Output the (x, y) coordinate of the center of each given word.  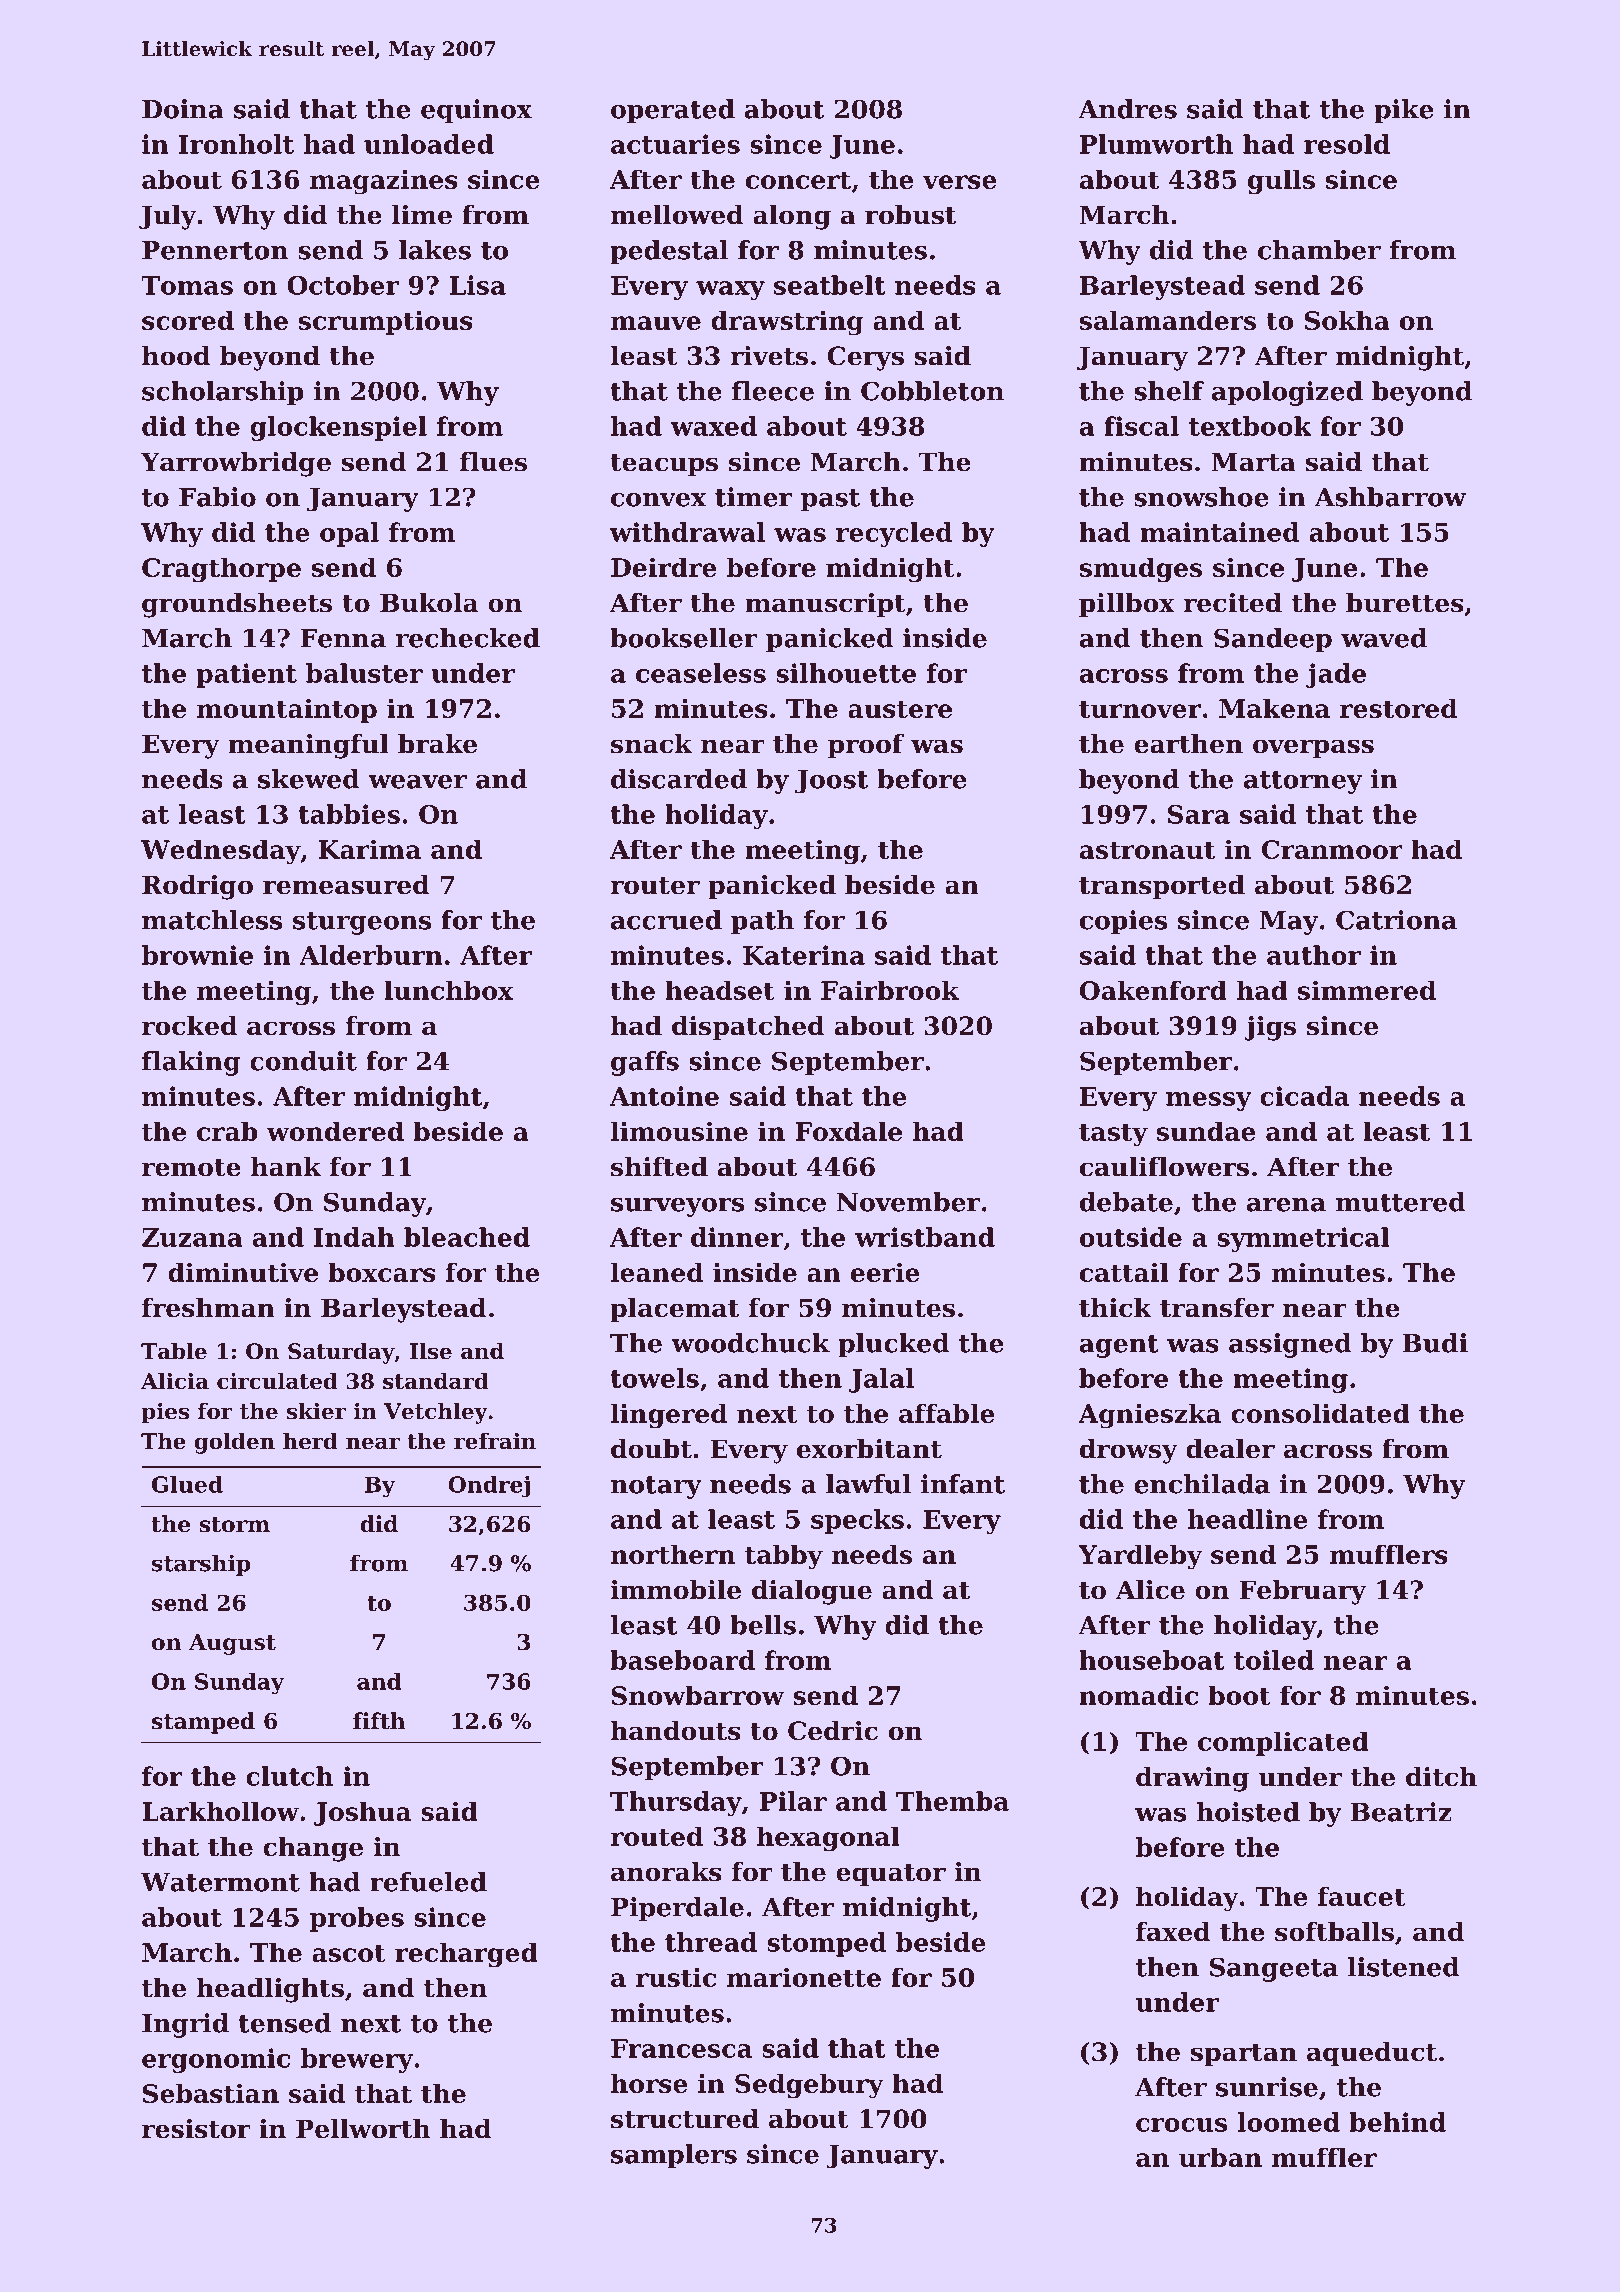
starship (201, 1565)
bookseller (684, 638)
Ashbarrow (1390, 497)
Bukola (429, 603)
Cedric (833, 1731)
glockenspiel (338, 428)
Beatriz (1401, 1812)
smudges (1141, 570)
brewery (357, 2060)
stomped (827, 1944)
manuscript (825, 605)
